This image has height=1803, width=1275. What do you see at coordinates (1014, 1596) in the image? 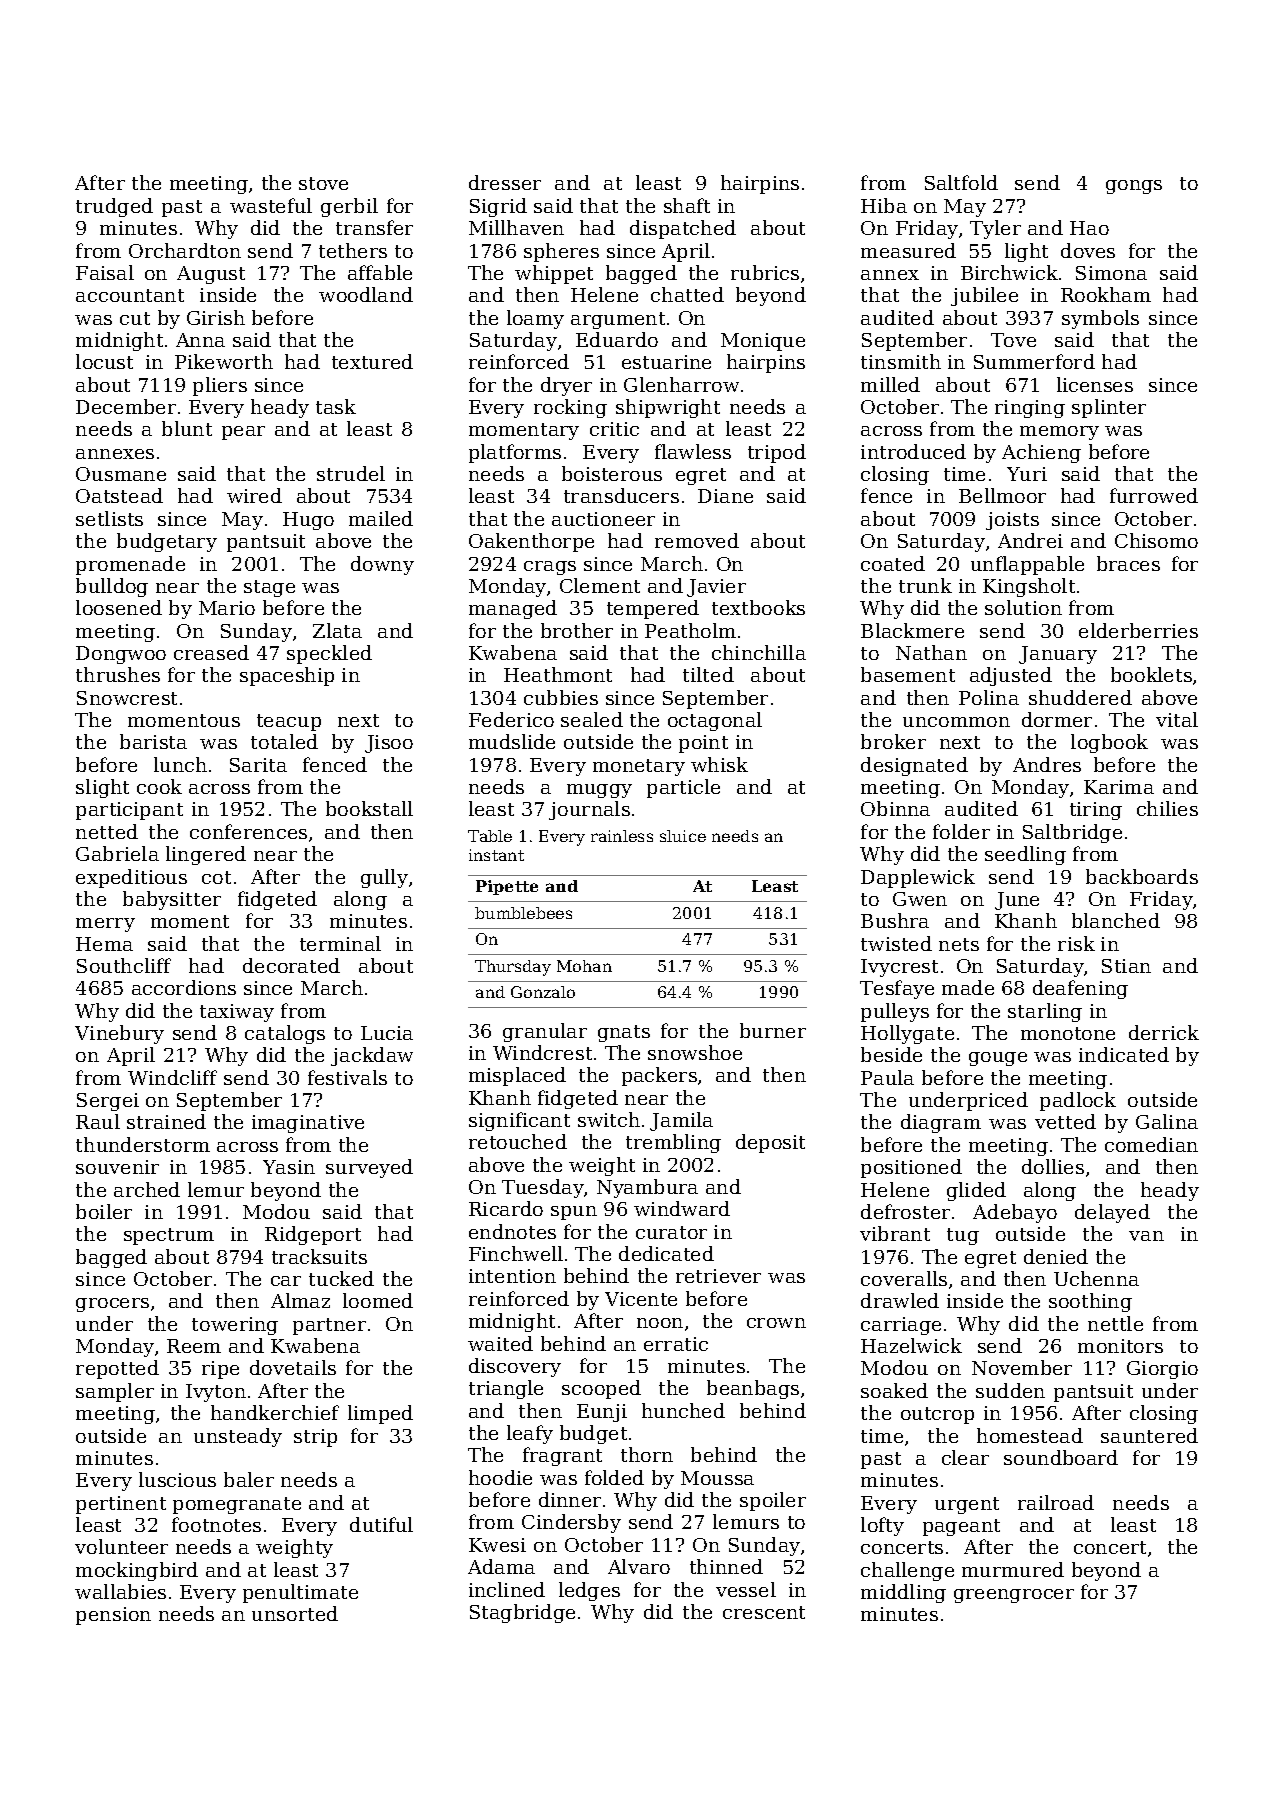
I see `greengrocer` at bounding box center [1014, 1596].
